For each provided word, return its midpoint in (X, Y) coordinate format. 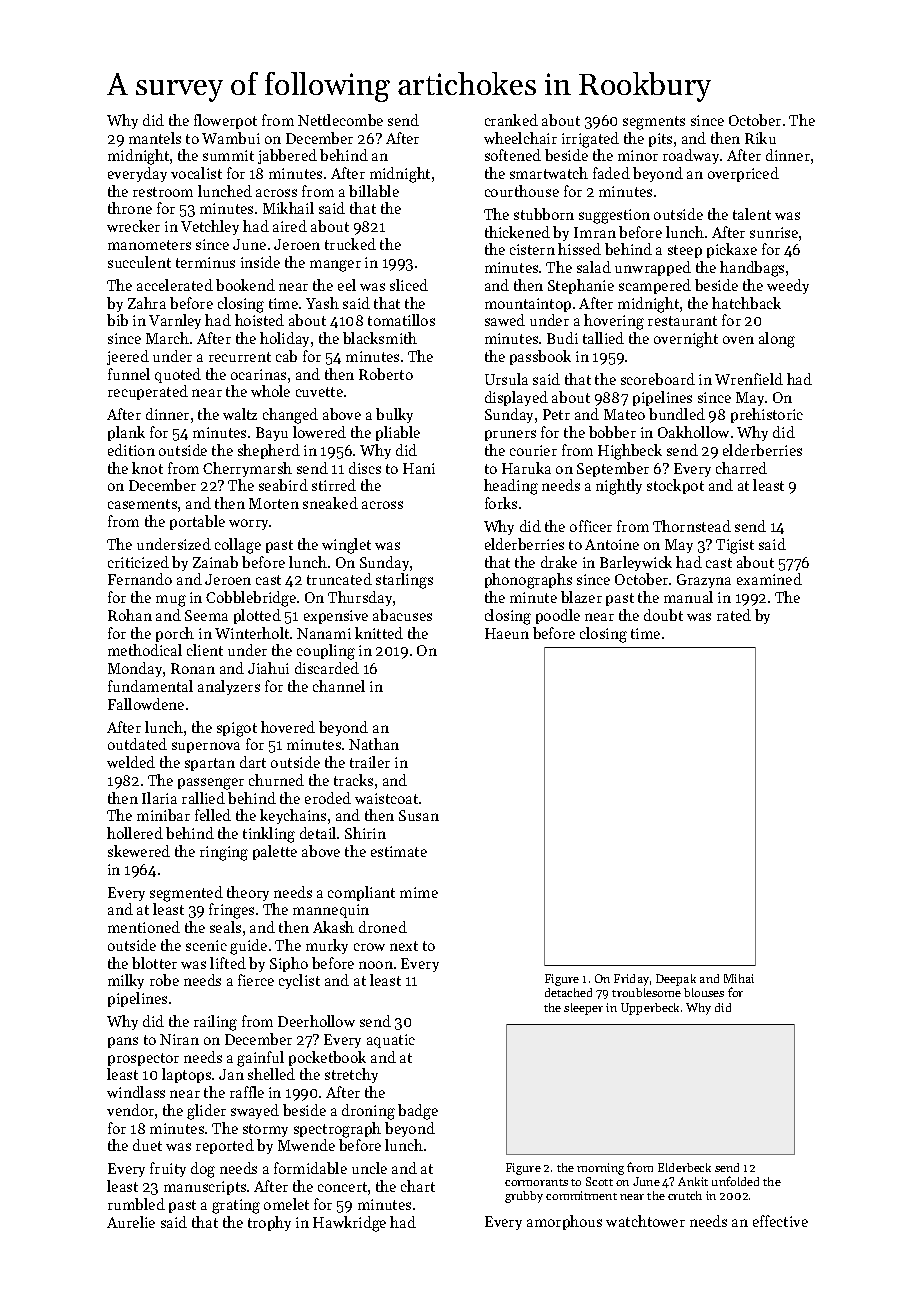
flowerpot (225, 121)
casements (142, 504)
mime (419, 892)
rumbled (136, 1204)
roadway (692, 156)
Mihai (739, 978)
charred (741, 468)
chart (418, 1186)
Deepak (676, 980)
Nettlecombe (340, 120)
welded (131, 762)
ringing (224, 853)
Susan (419, 815)
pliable (398, 433)
